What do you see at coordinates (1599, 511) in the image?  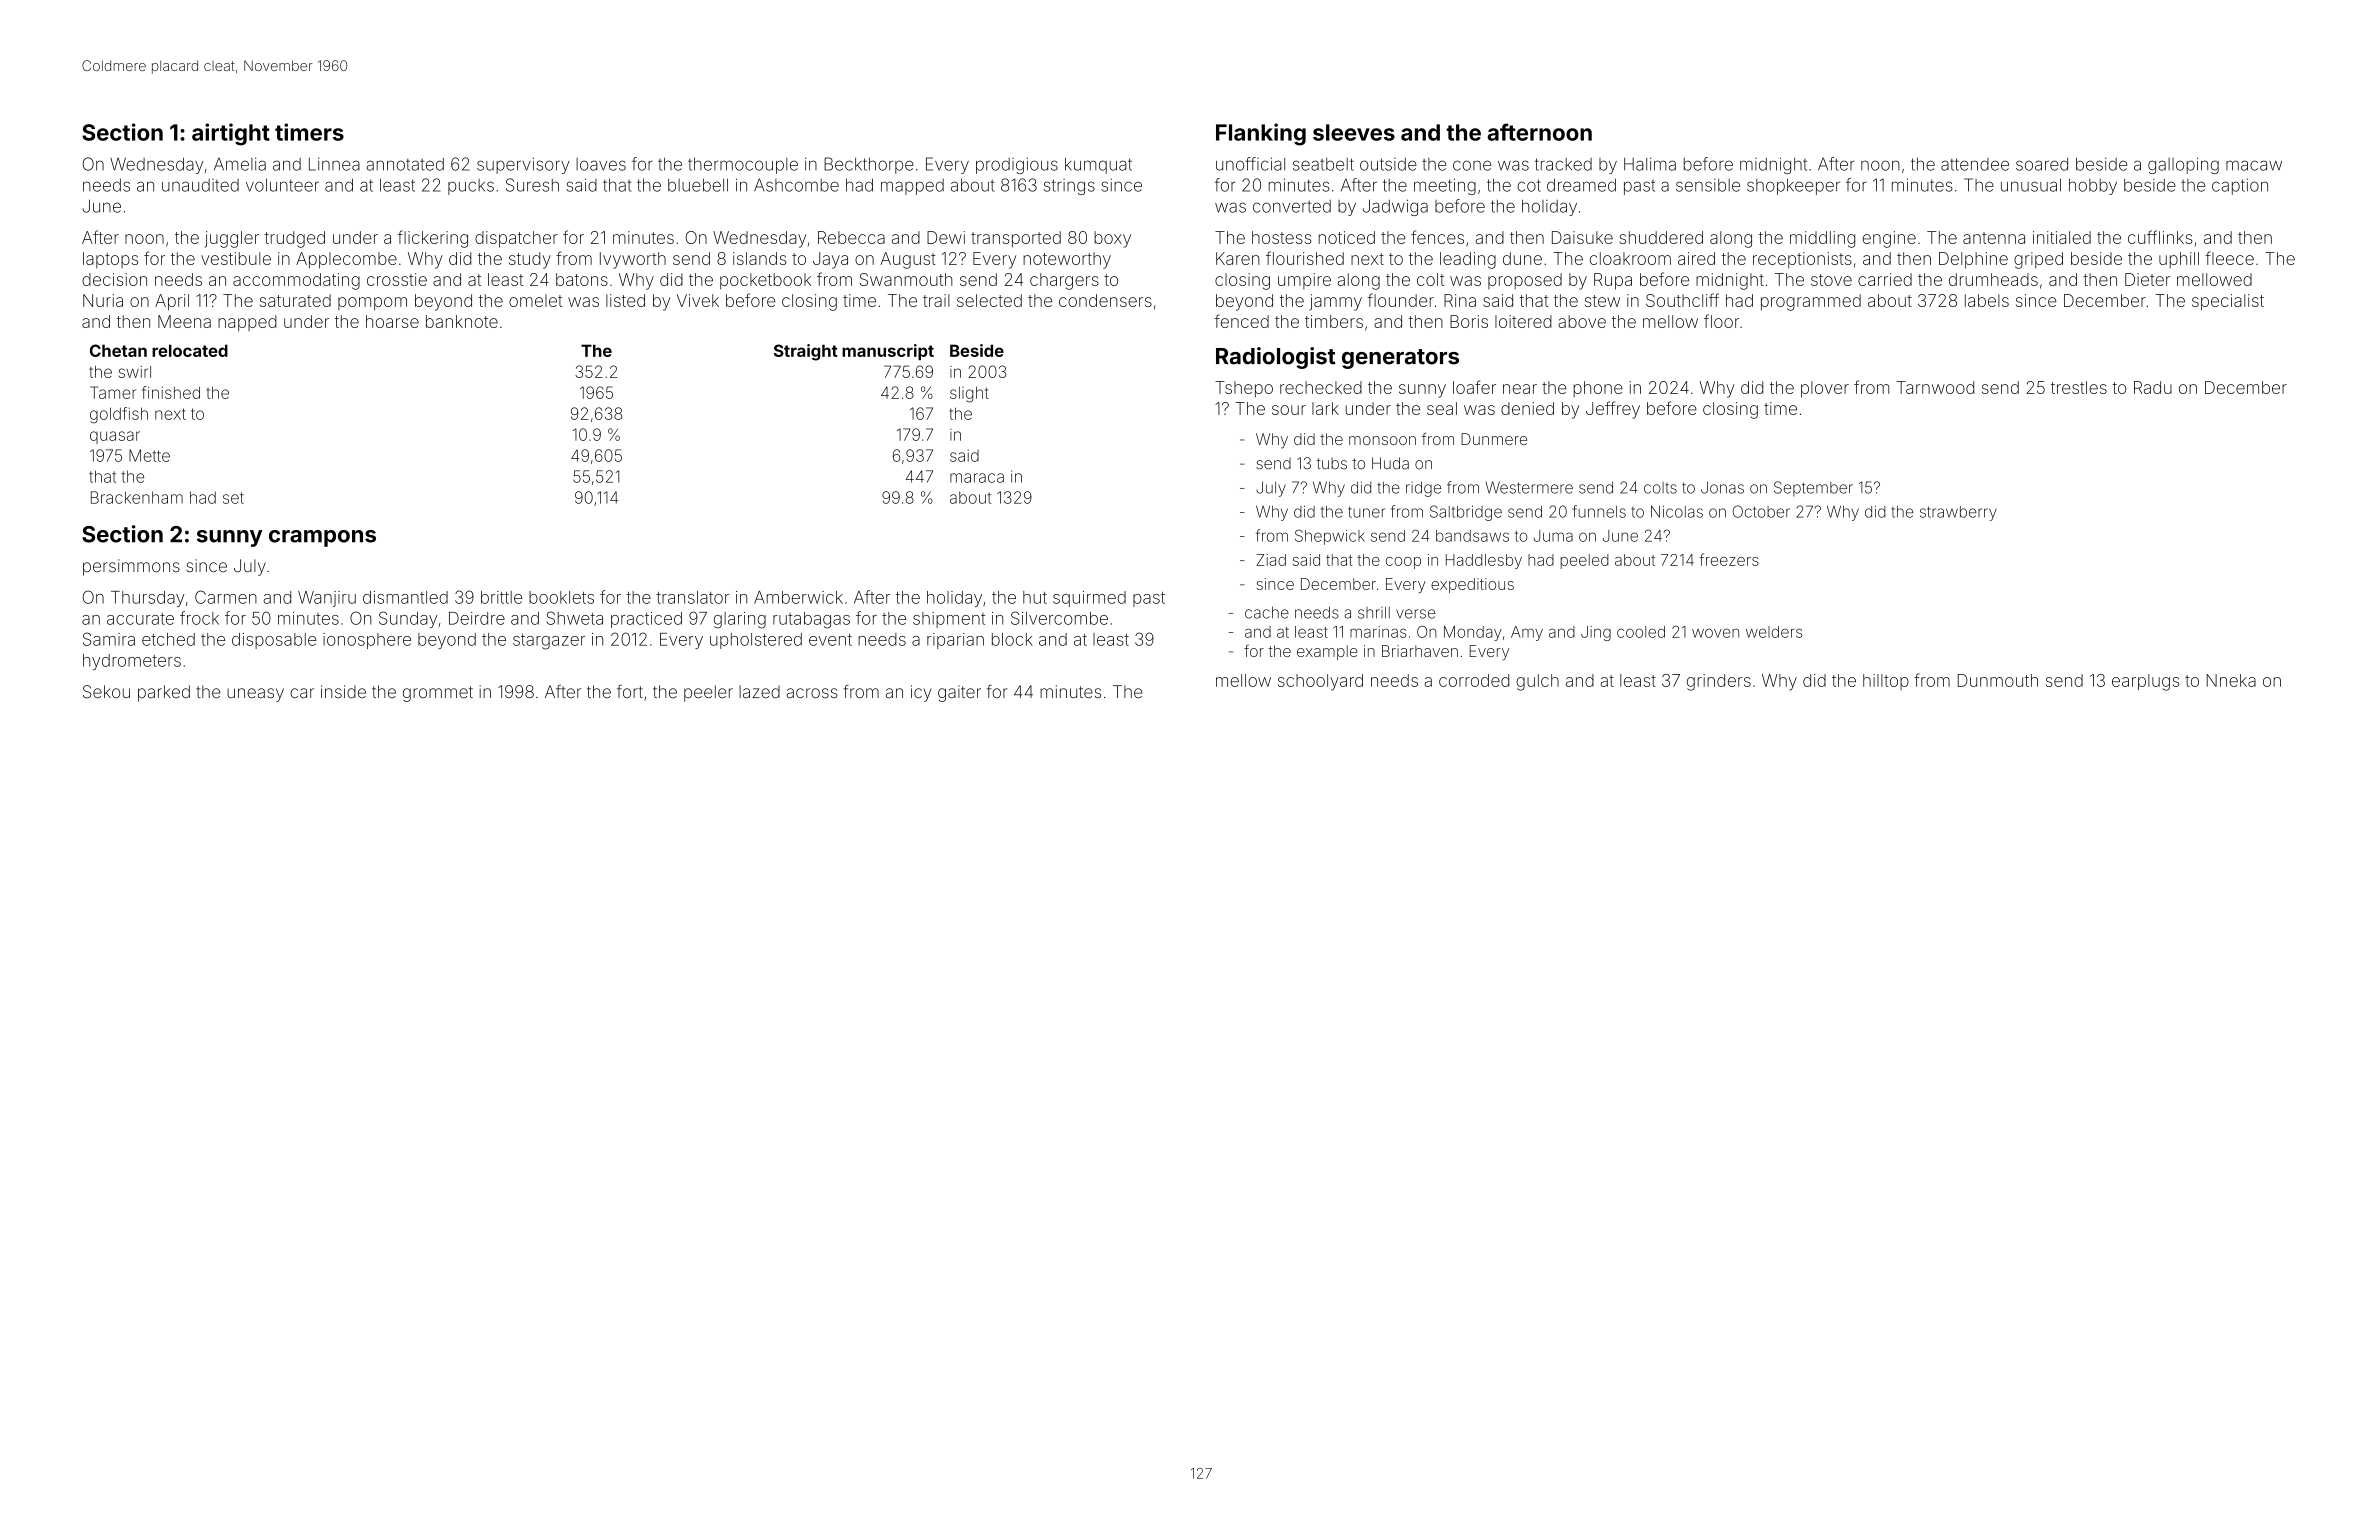 I see `funnels` at bounding box center [1599, 511].
